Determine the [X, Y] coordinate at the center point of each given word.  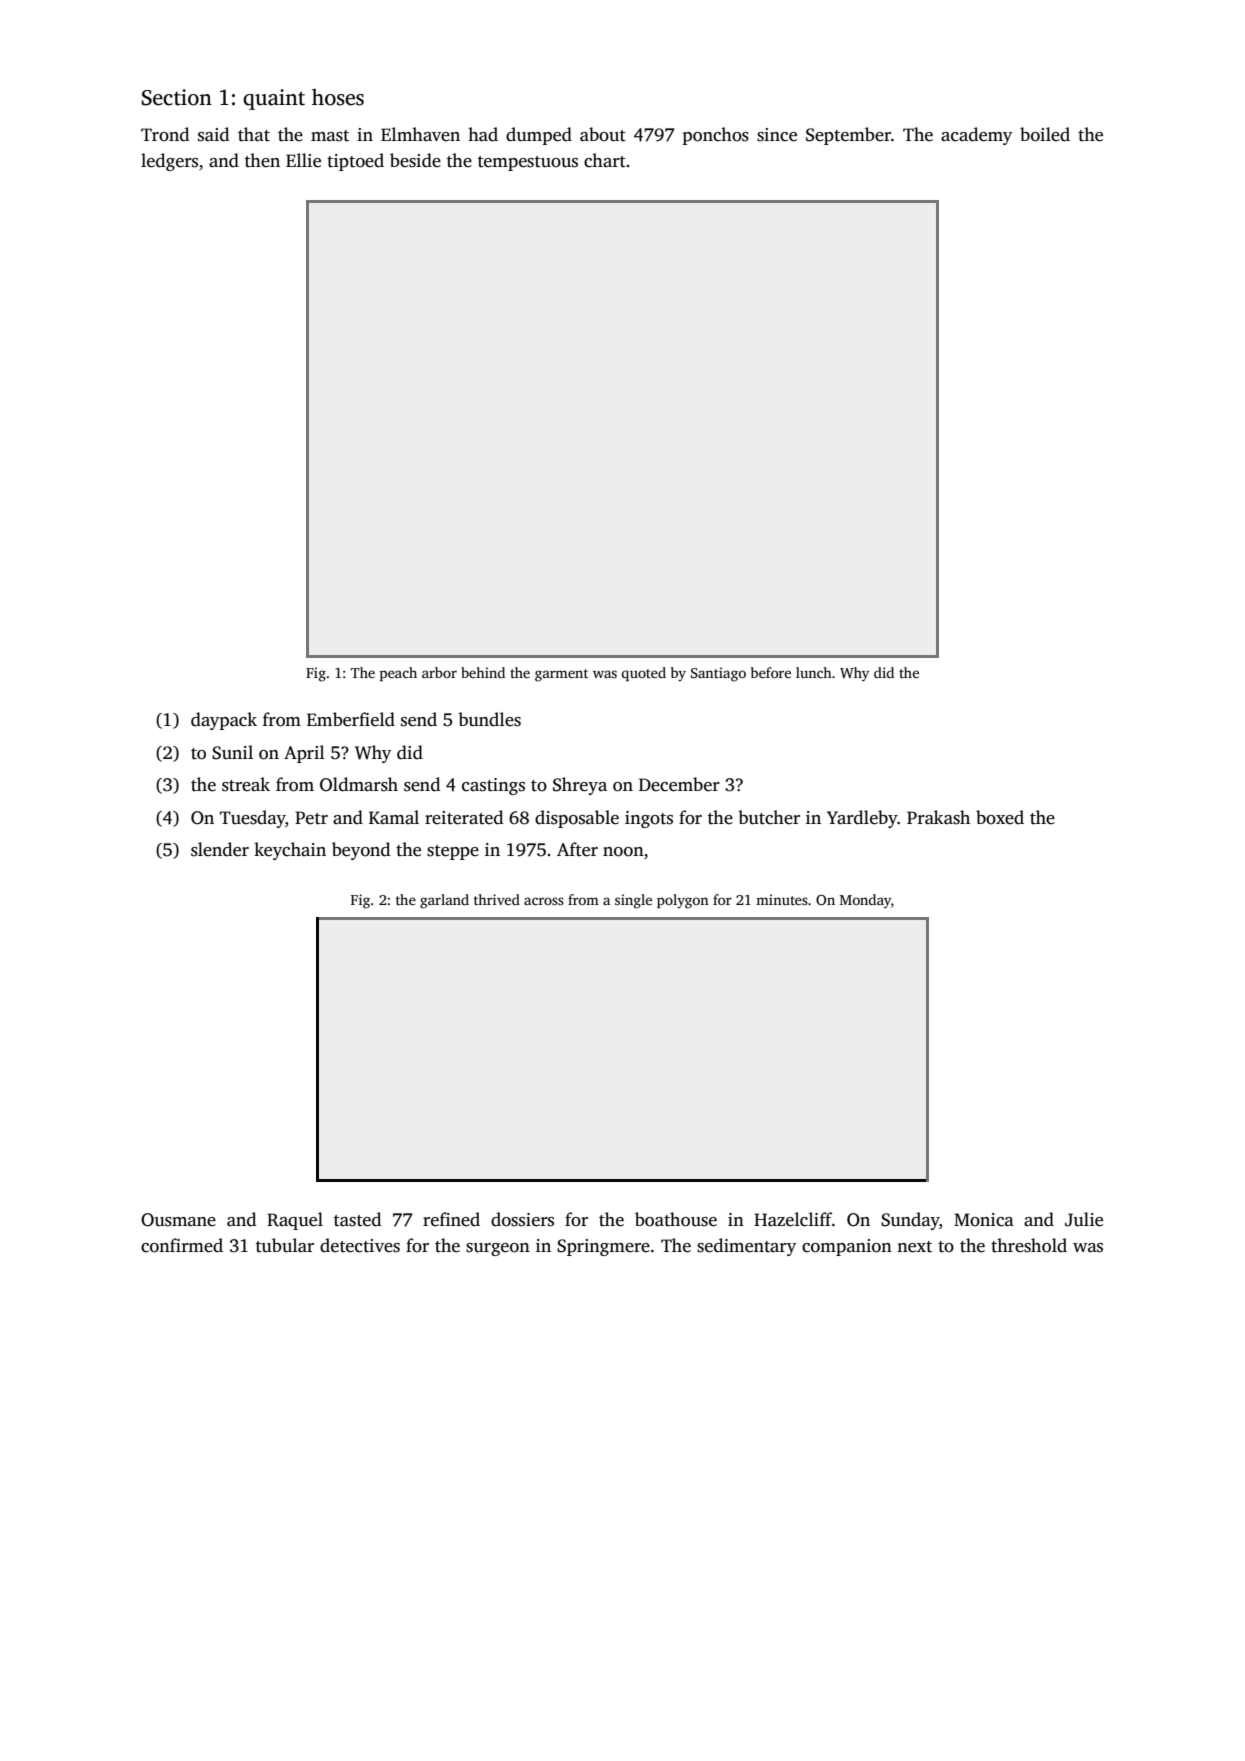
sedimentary [746, 1247]
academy [976, 136]
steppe [453, 852]
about [603, 134]
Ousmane [178, 1220]
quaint [274, 99]
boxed [1000, 817]
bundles [489, 719]
